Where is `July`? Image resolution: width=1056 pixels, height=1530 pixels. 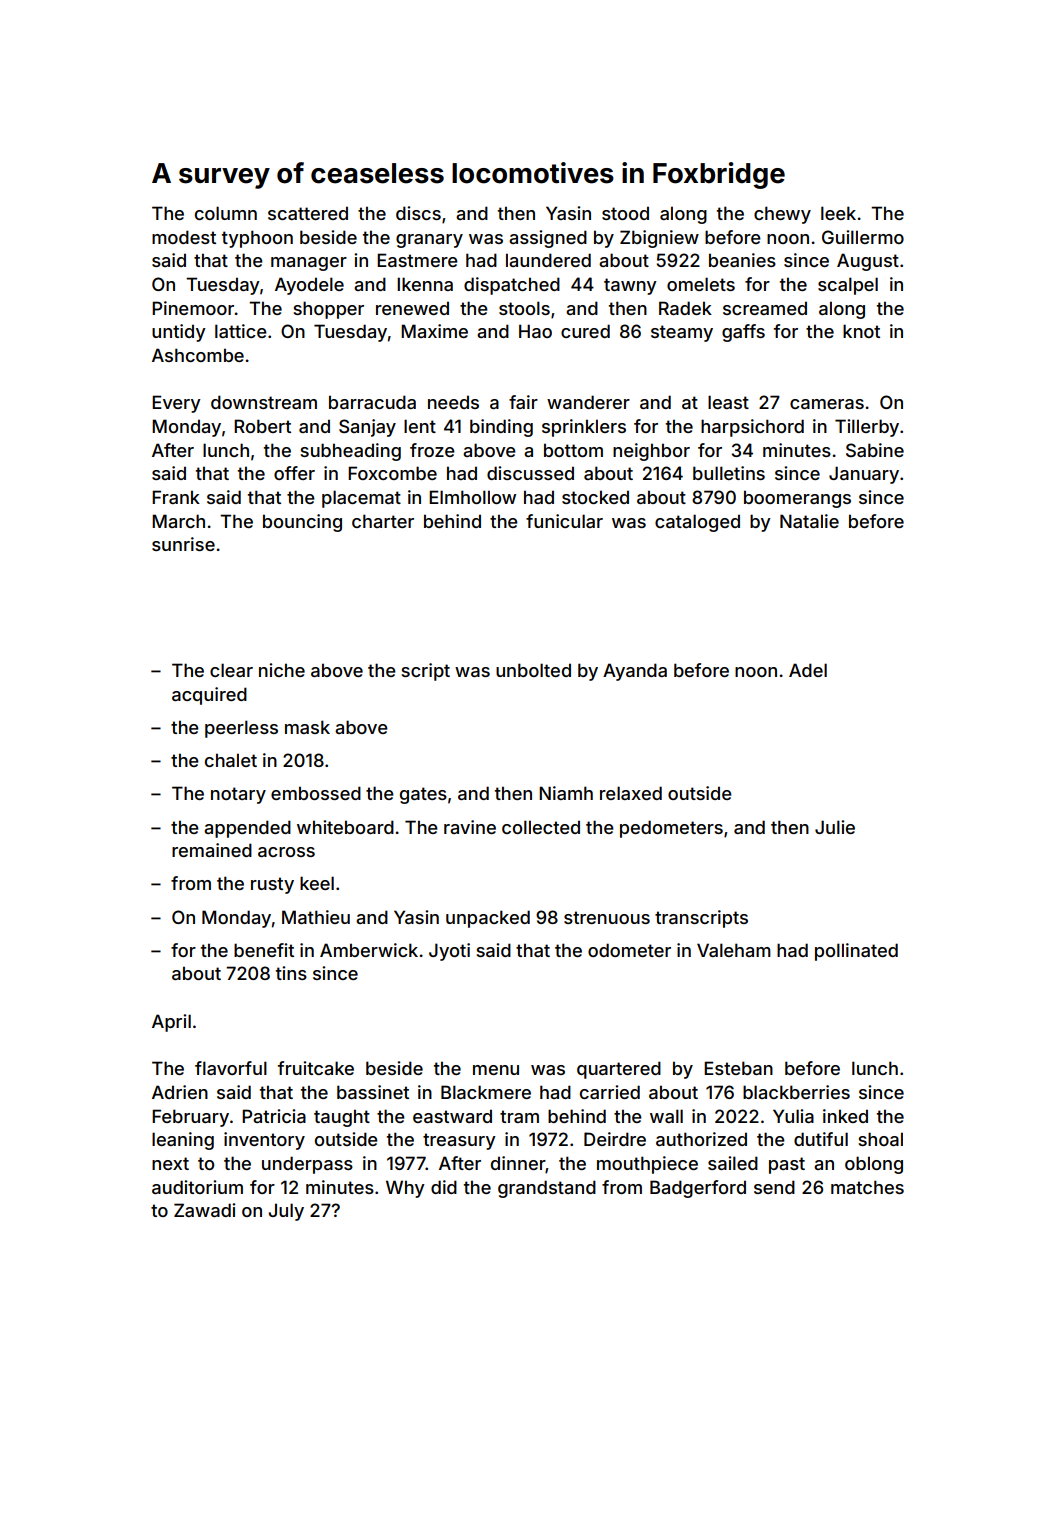 July is located at coordinates (286, 1212).
